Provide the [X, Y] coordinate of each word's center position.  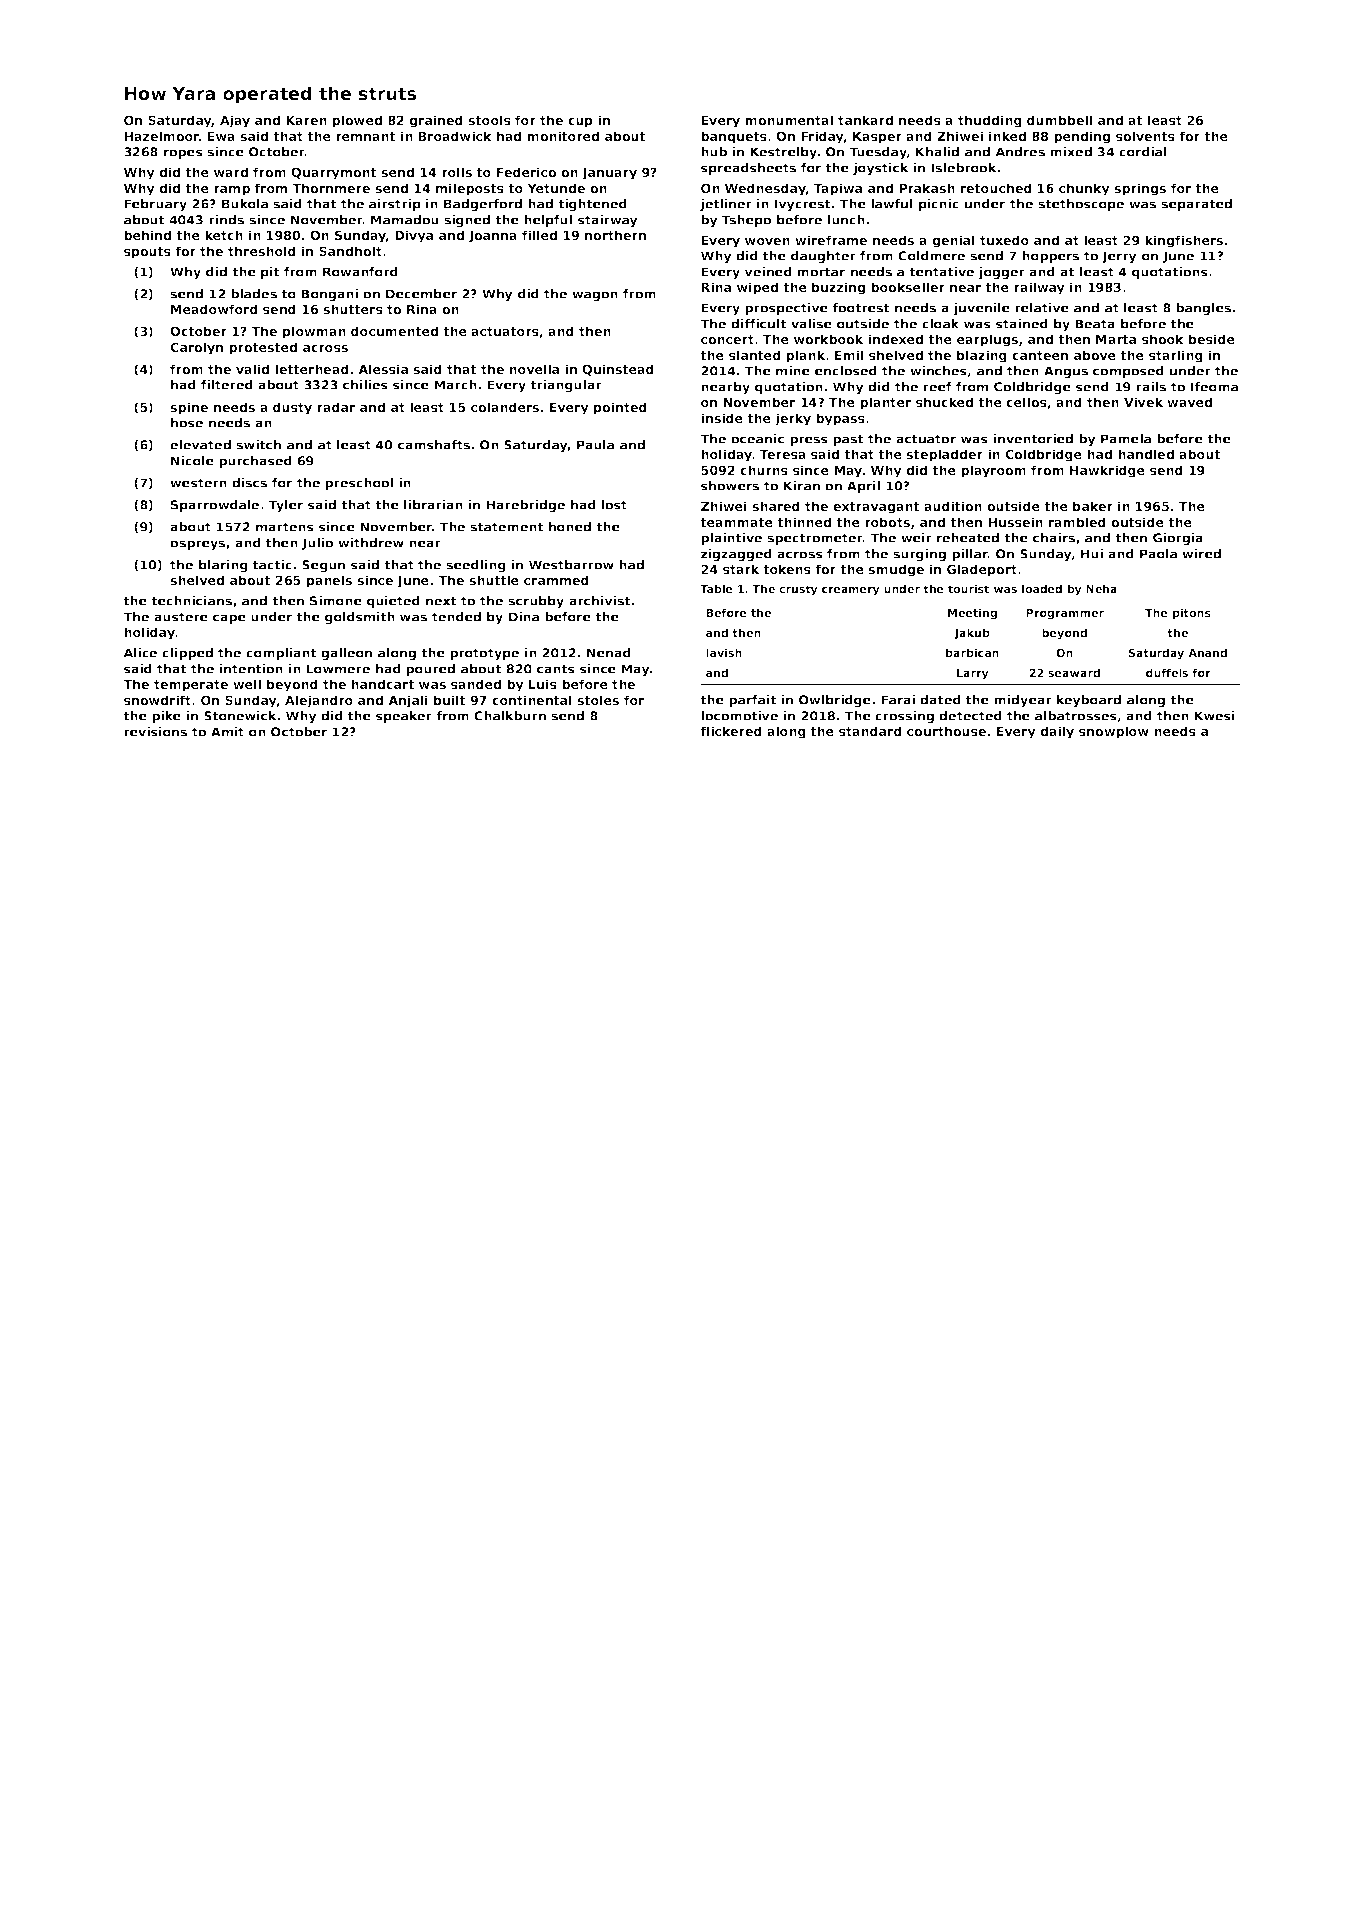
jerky [793, 419]
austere [181, 617]
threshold [262, 251]
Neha [1101, 588]
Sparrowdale [215, 506]
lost [614, 505]
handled [1146, 454]
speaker [404, 717]
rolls [457, 172]
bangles [1203, 309]
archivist [599, 601]
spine [189, 408]
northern [615, 235]
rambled [1077, 522]
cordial [1143, 152]
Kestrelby [783, 153]
